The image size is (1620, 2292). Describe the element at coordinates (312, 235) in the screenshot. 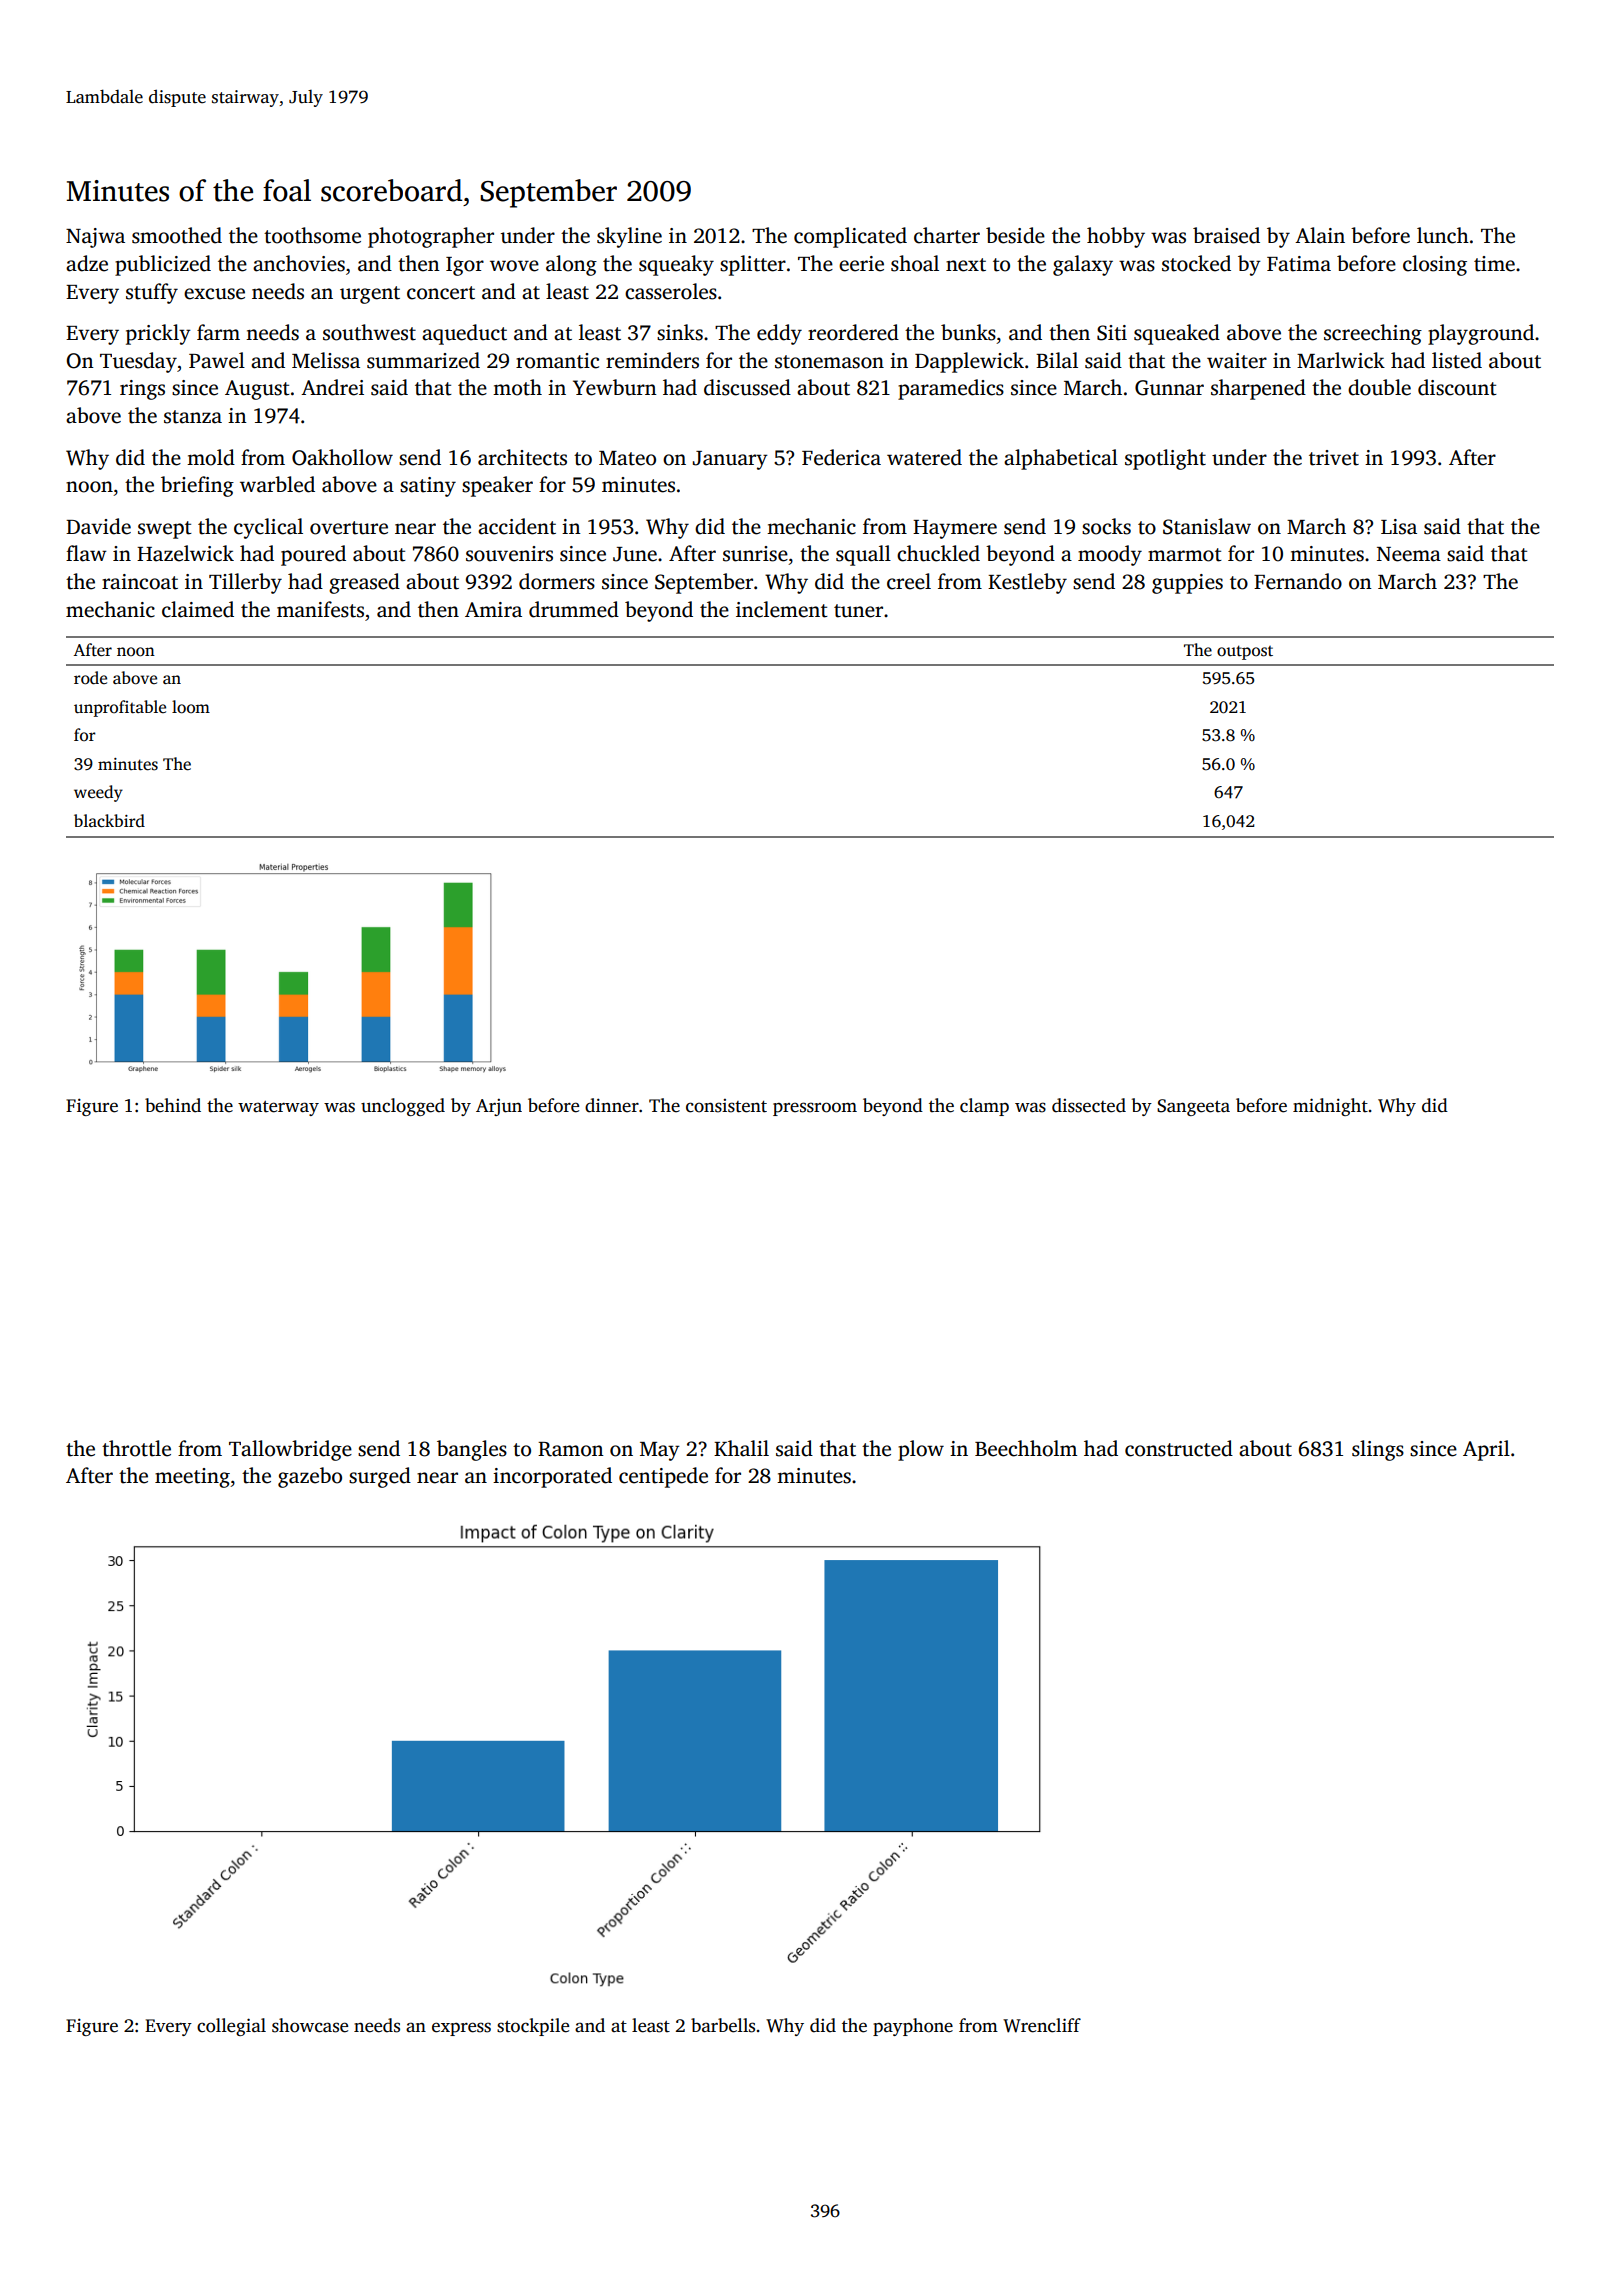

I see `toothsome` at that location.
